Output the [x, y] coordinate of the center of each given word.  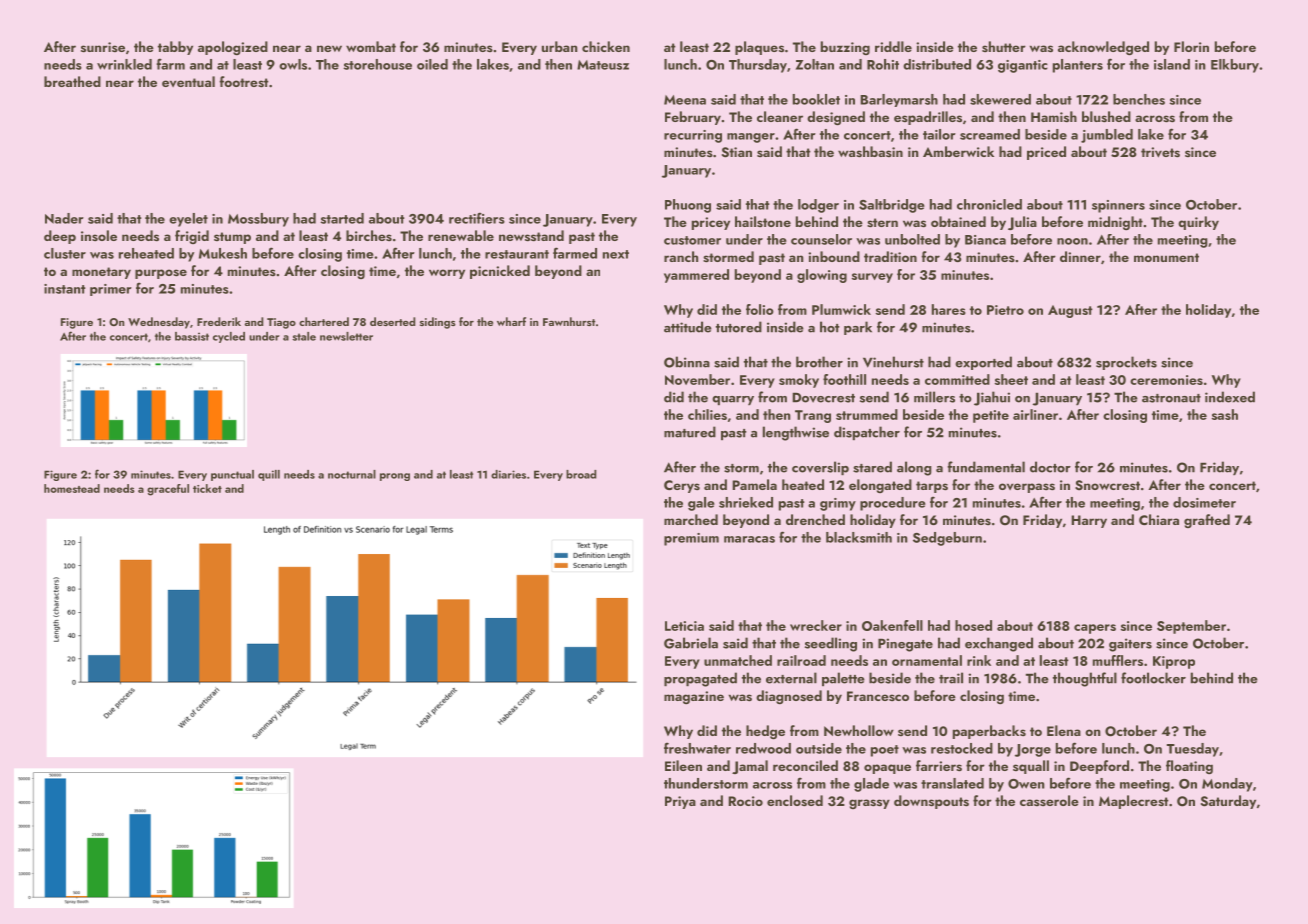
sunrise [103, 47]
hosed [973, 625]
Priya [680, 802]
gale [701, 504]
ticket [207, 488]
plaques [759, 48]
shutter [1004, 47]
